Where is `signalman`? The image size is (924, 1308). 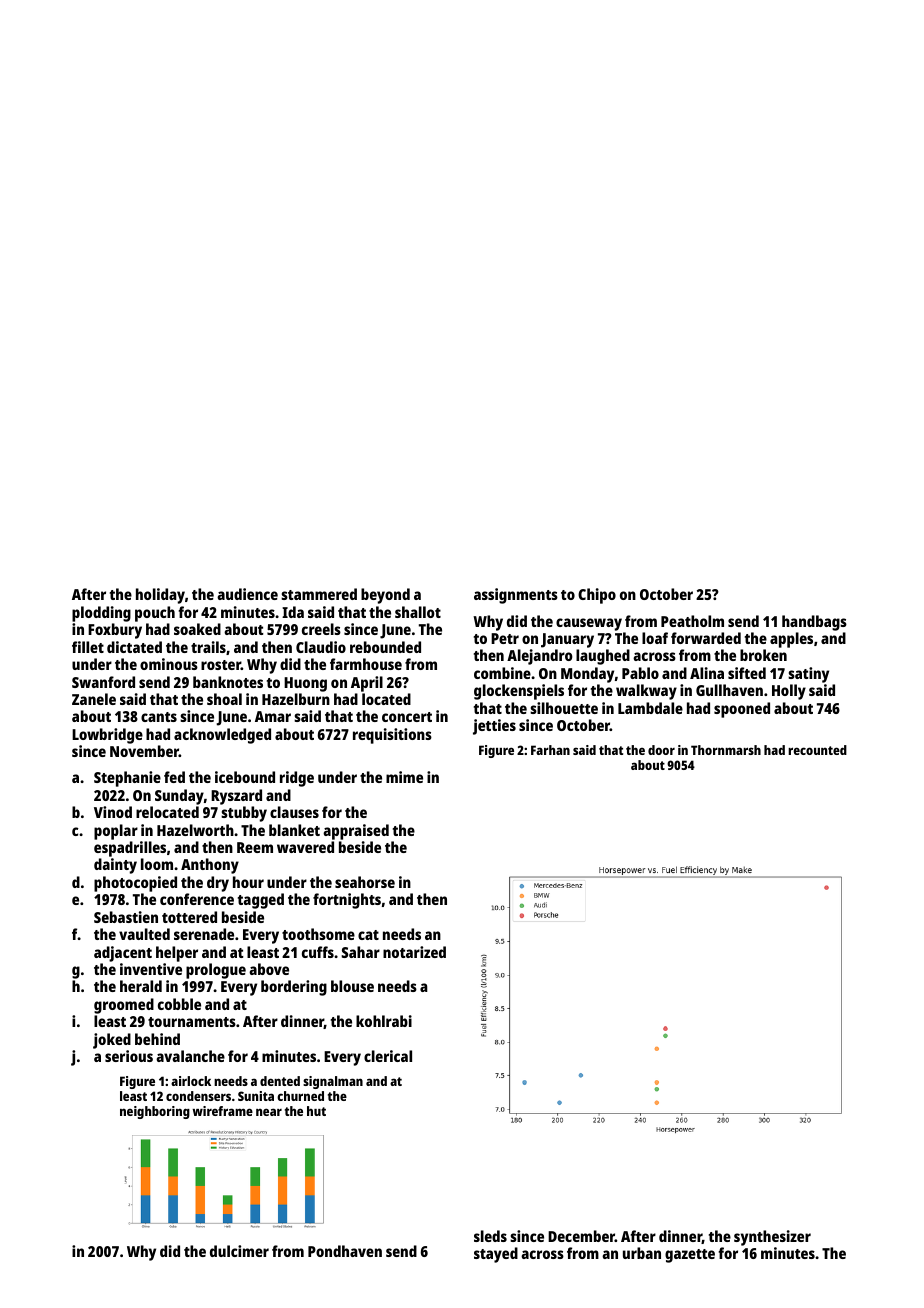 signalman is located at coordinates (333, 1082).
